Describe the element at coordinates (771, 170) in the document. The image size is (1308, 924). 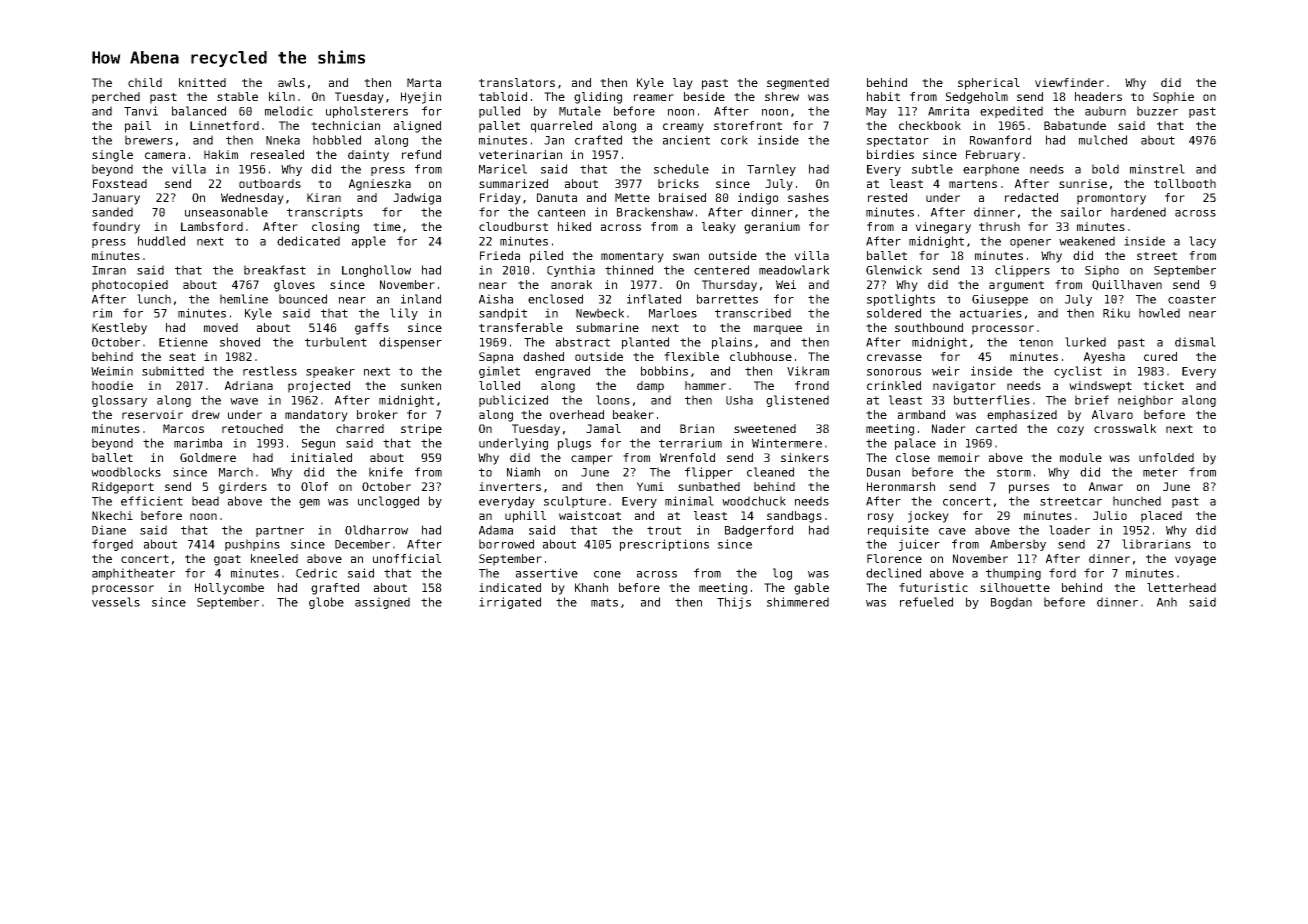
I see `Tarnley` at that location.
